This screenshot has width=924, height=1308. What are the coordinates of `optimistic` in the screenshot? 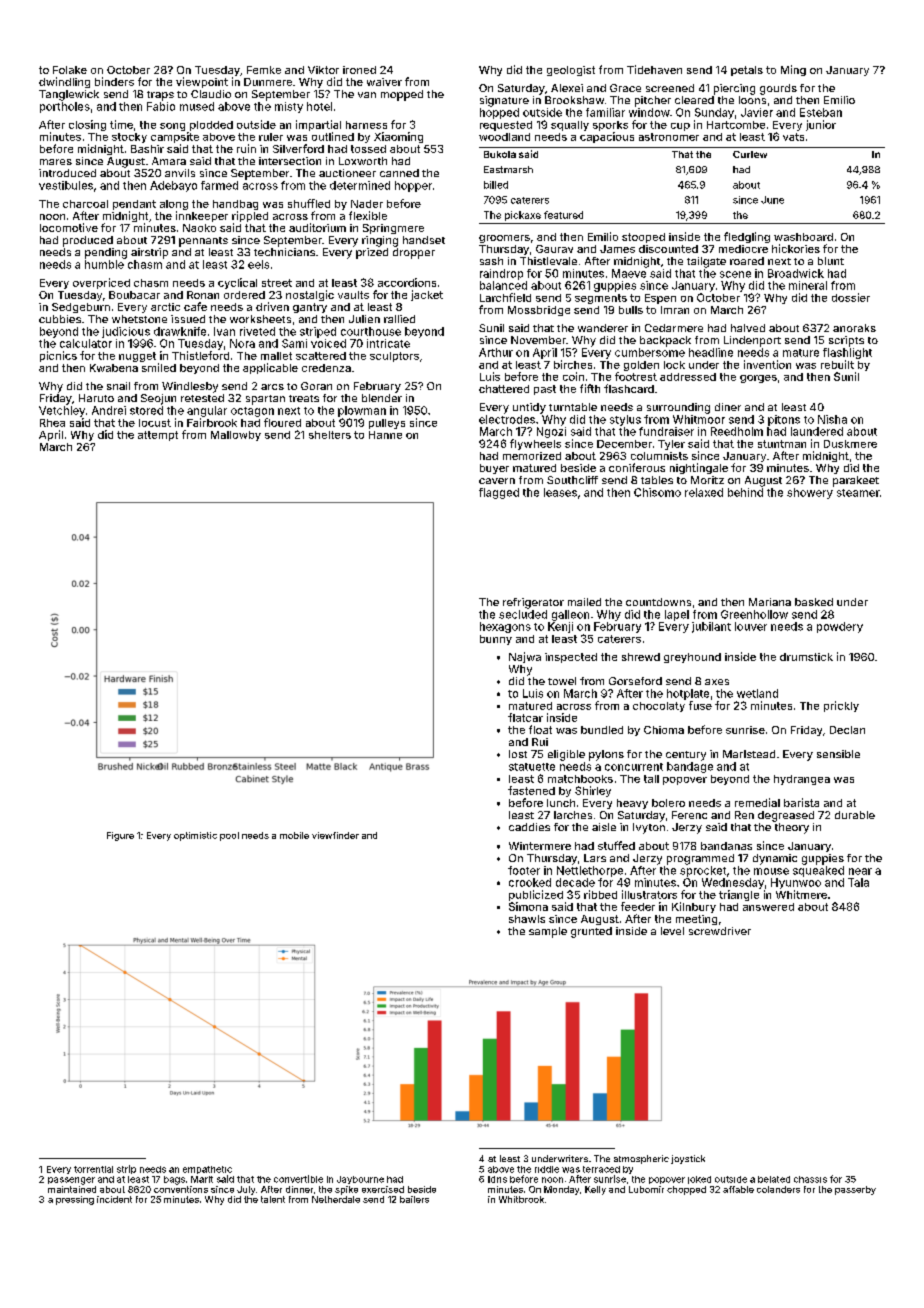 It's located at (195, 836).
